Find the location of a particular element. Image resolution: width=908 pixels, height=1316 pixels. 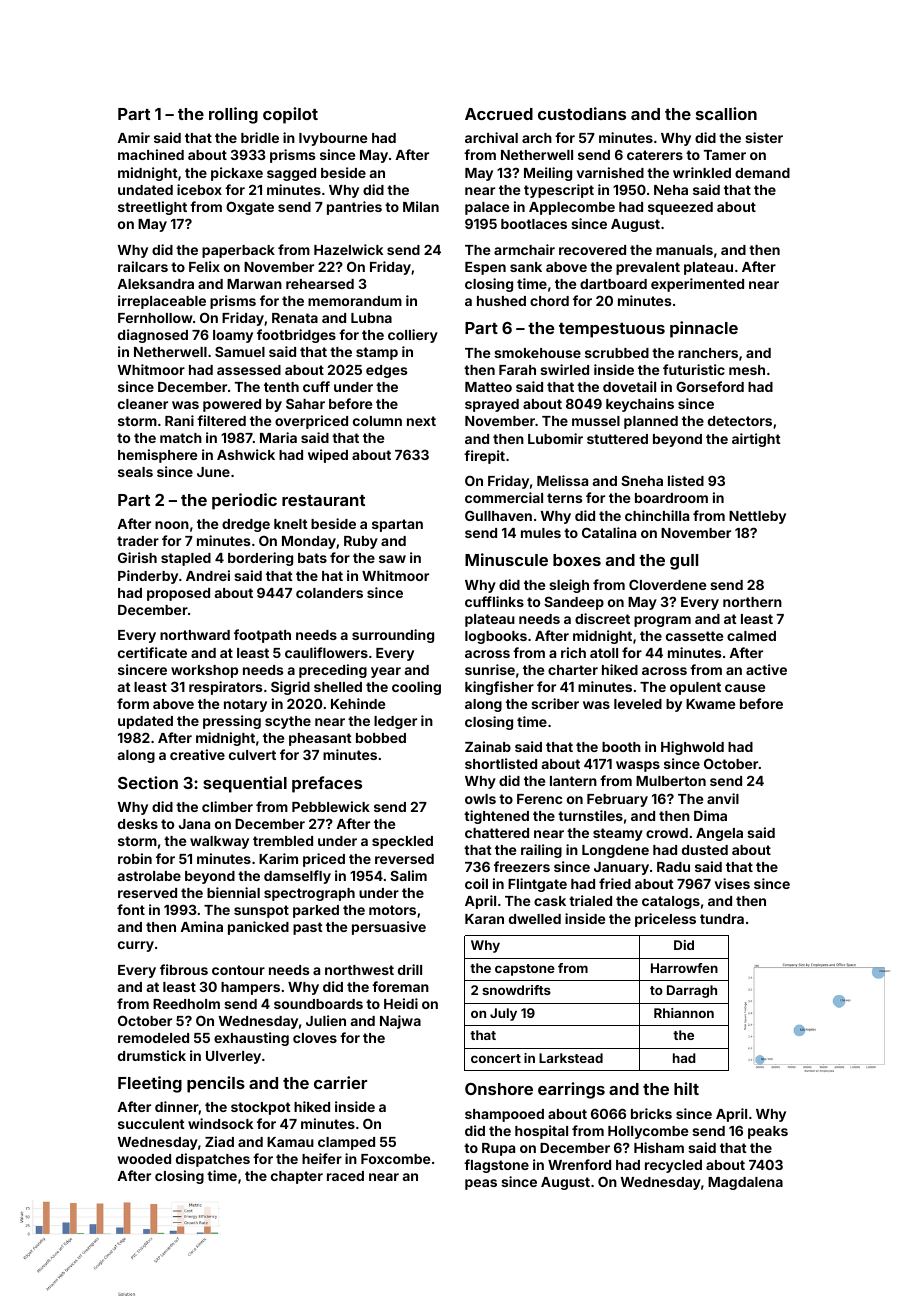

hushed is located at coordinates (501, 301).
